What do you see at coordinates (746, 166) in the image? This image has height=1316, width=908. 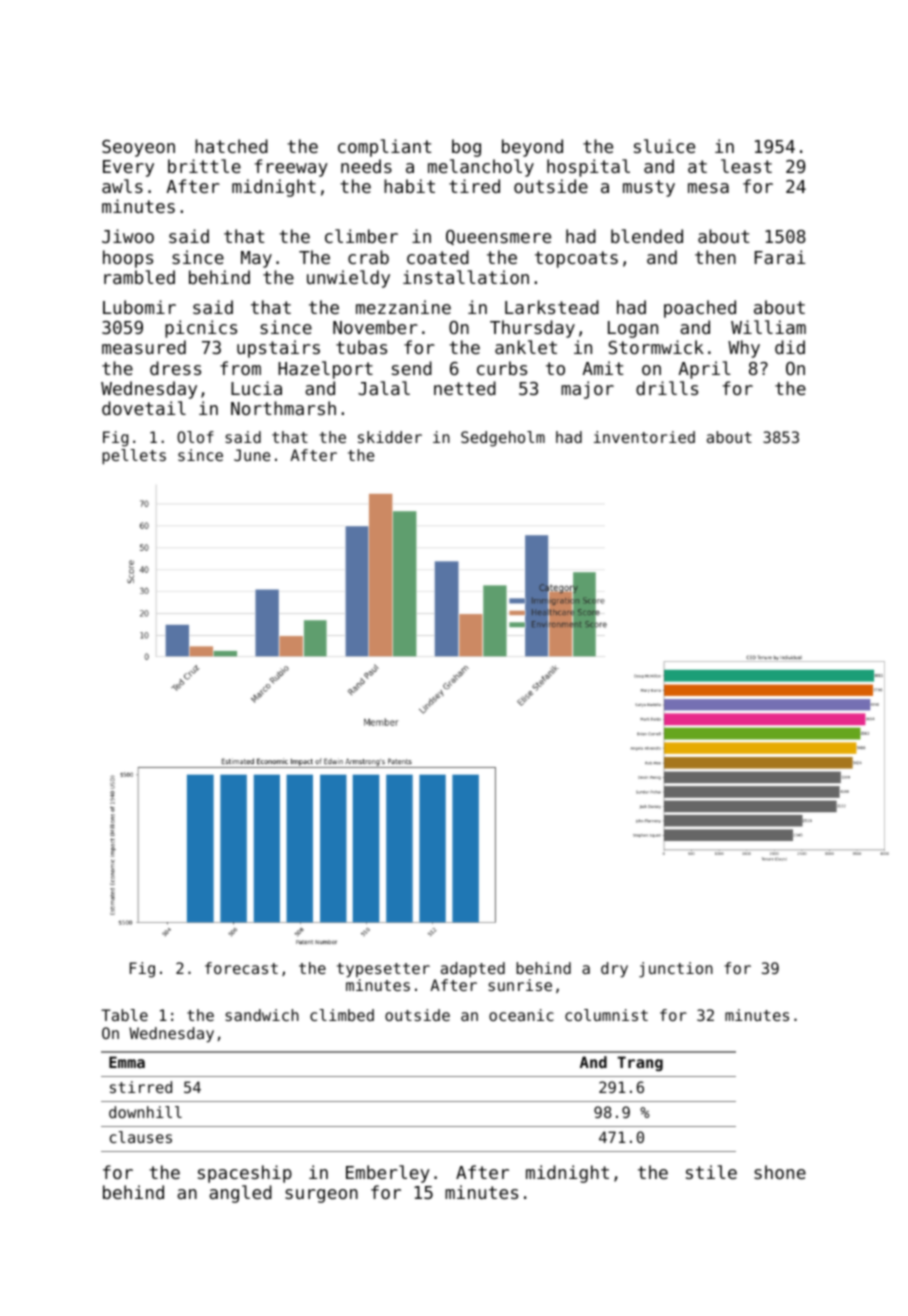 I see `least` at bounding box center [746, 166].
